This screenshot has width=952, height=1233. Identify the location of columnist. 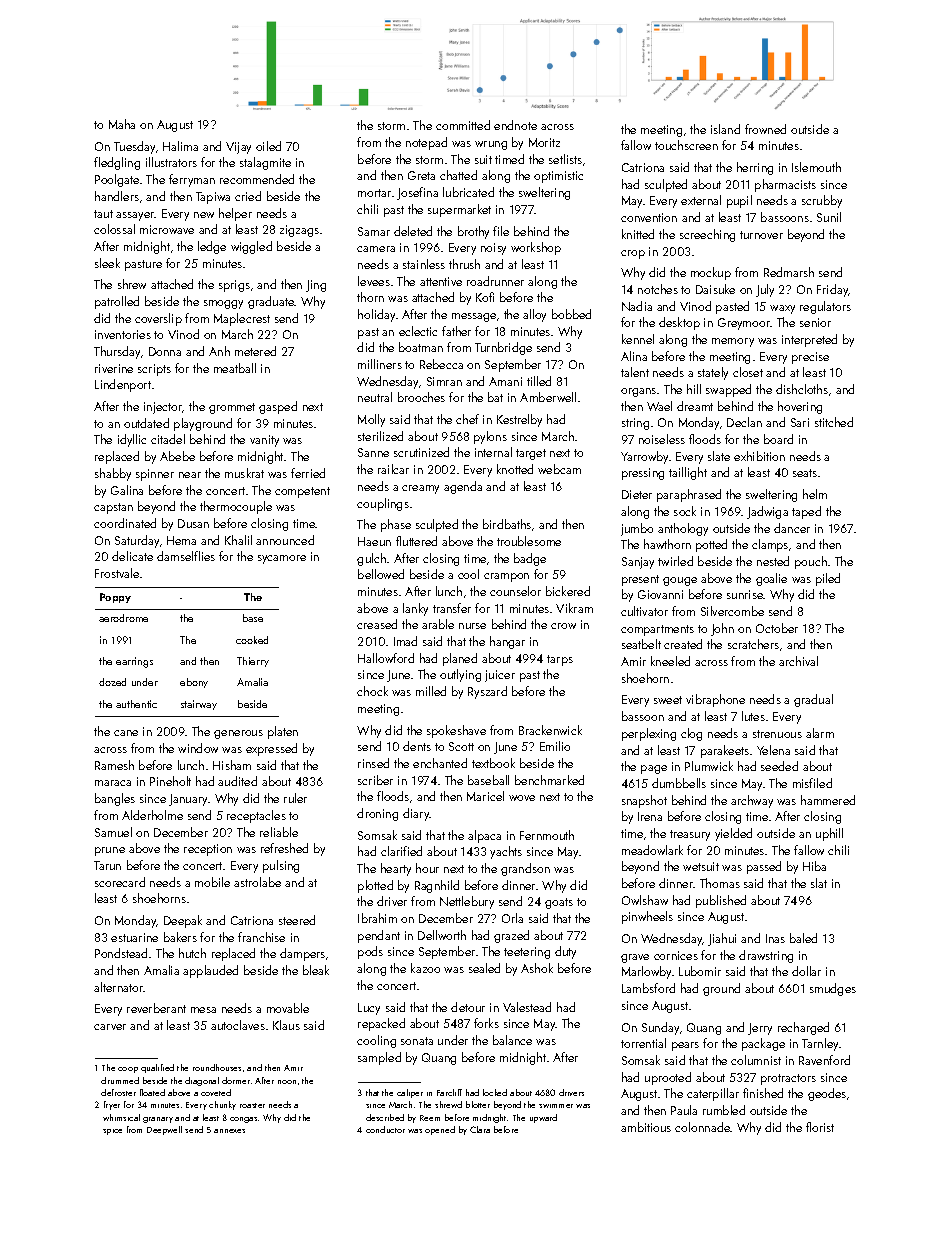
(756, 1060).
